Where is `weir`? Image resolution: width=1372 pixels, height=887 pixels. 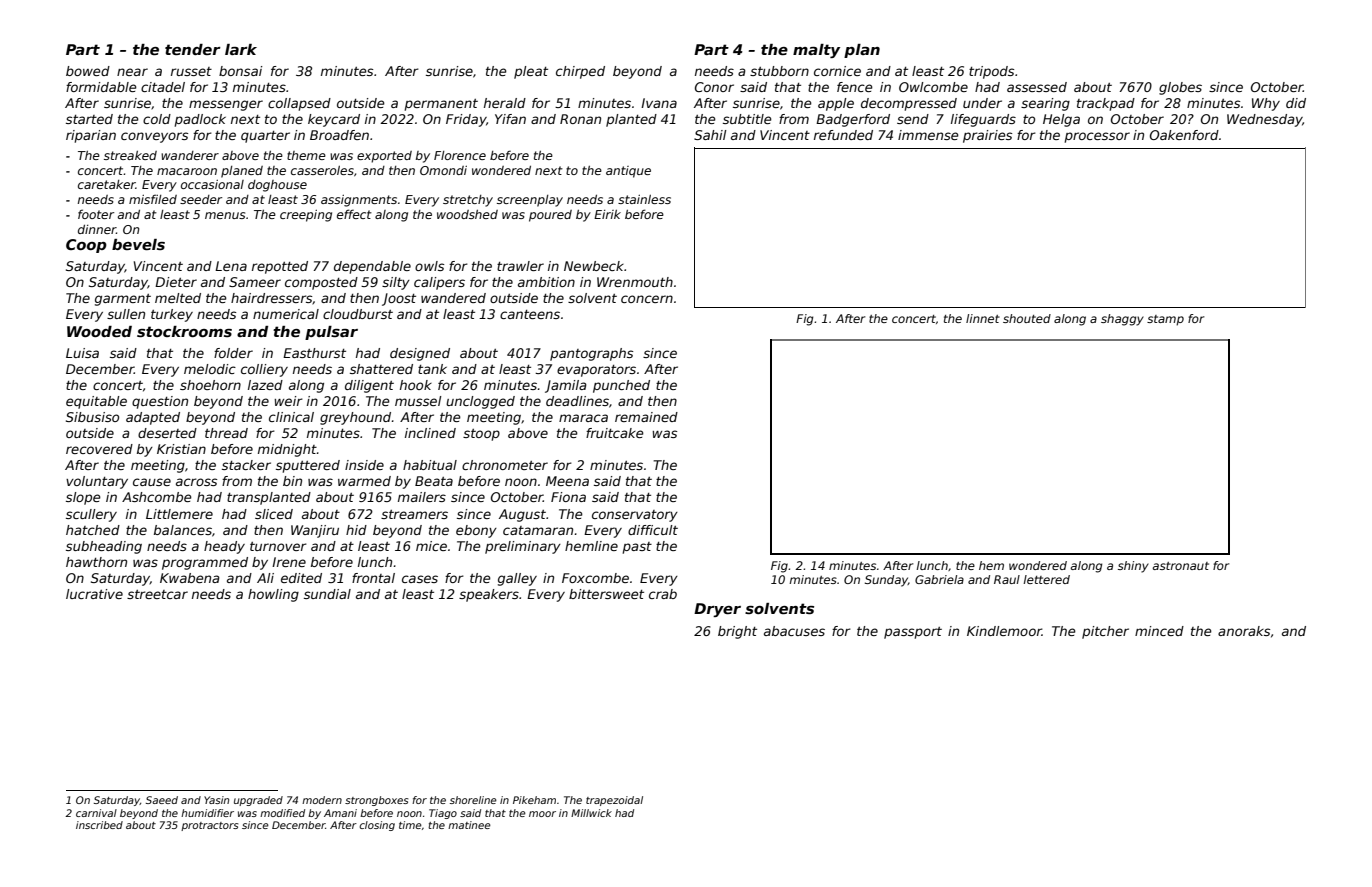 weir is located at coordinates (288, 401).
